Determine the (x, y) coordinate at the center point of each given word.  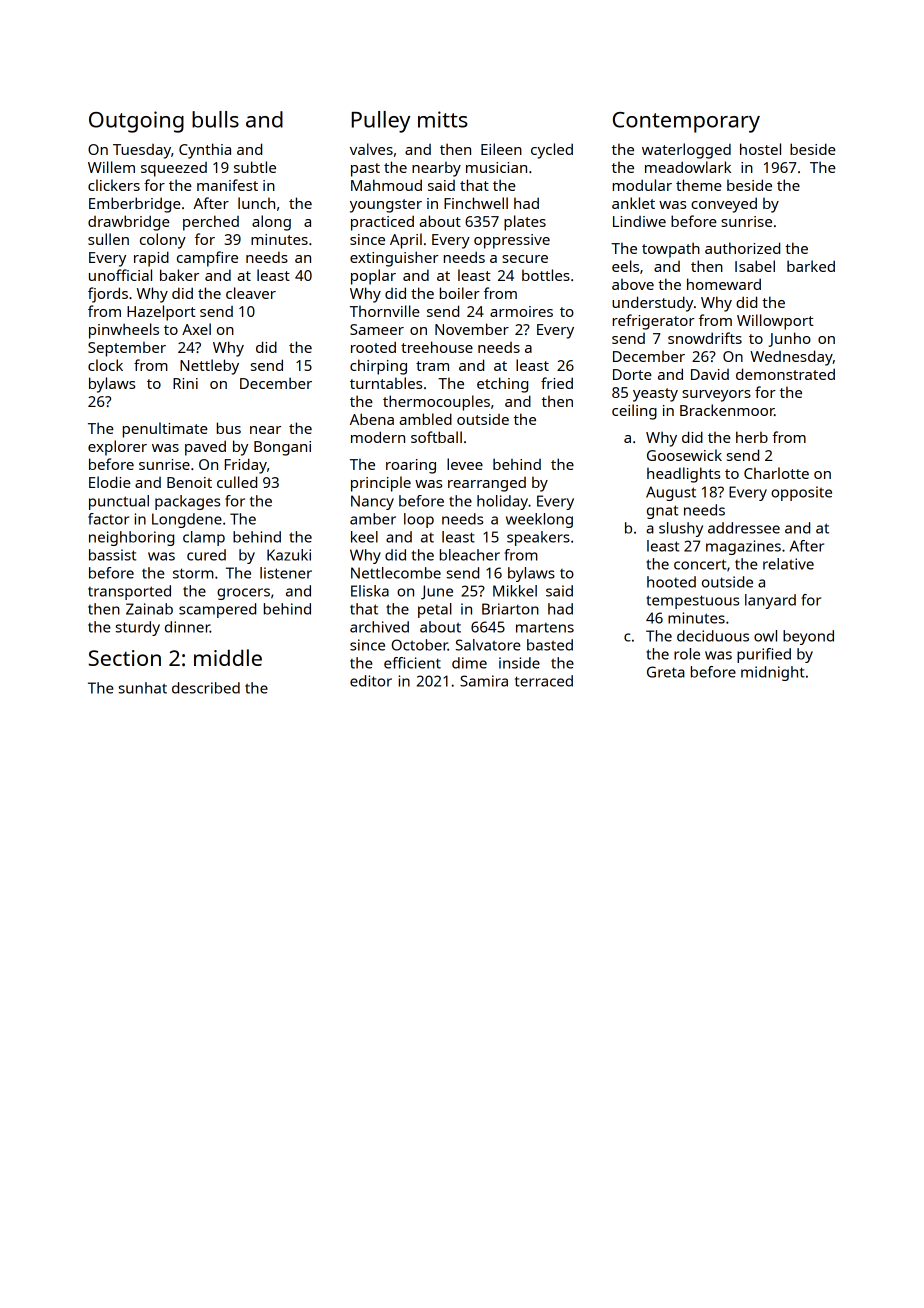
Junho (789, 339)
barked (811, 266)
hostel (760, 149)
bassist (112, 555)
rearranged (487, 484)
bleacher (470, 555)
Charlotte (776, 473)
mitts (443, 119)
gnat (662, 512)
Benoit (189, 482)
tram (432, 366)
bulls (215, 119)
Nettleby (209, 367)
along (271, 223)
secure (525, 259)
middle (228, 657)
